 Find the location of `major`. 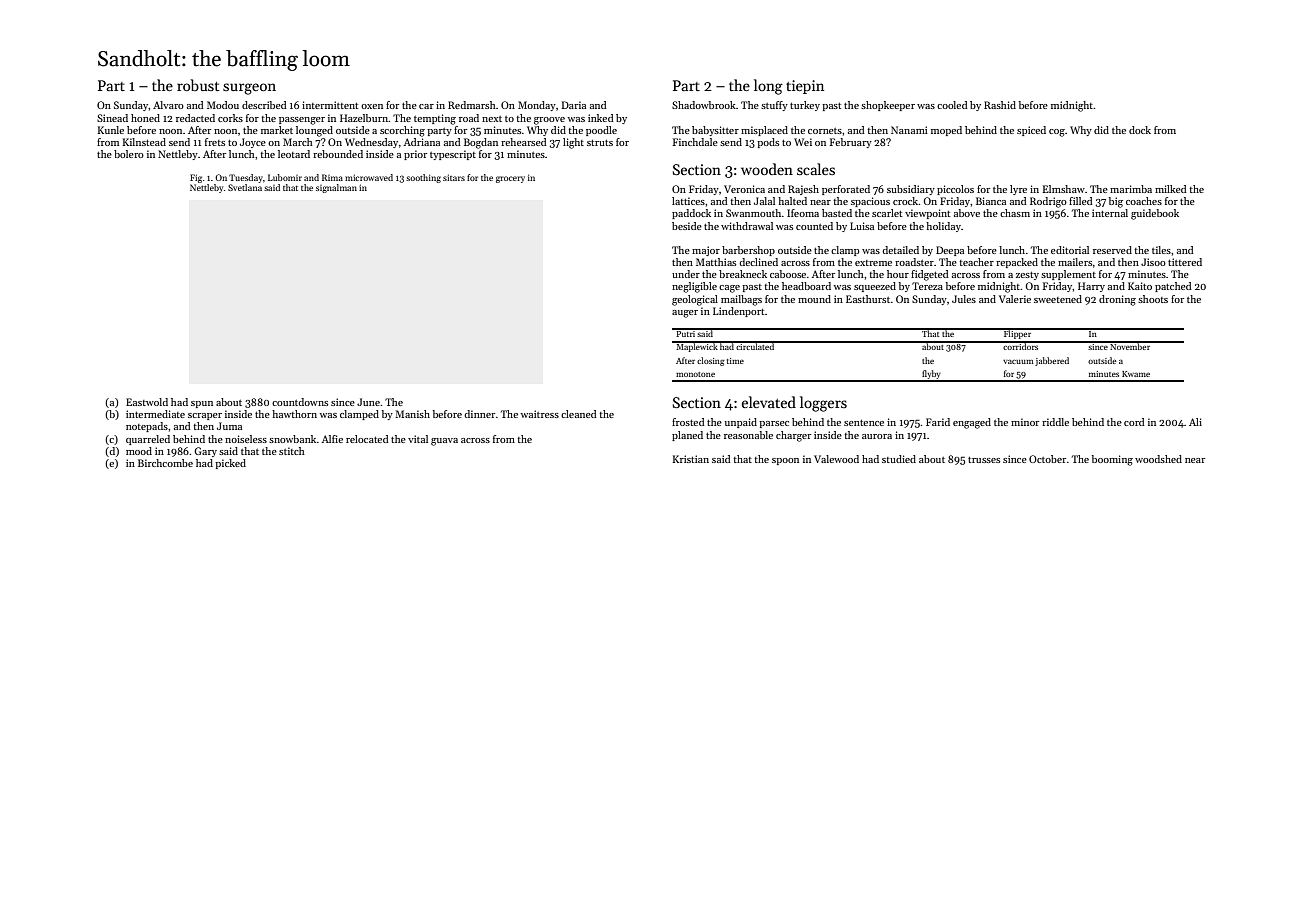

major is located at coordinates (706, 251).
